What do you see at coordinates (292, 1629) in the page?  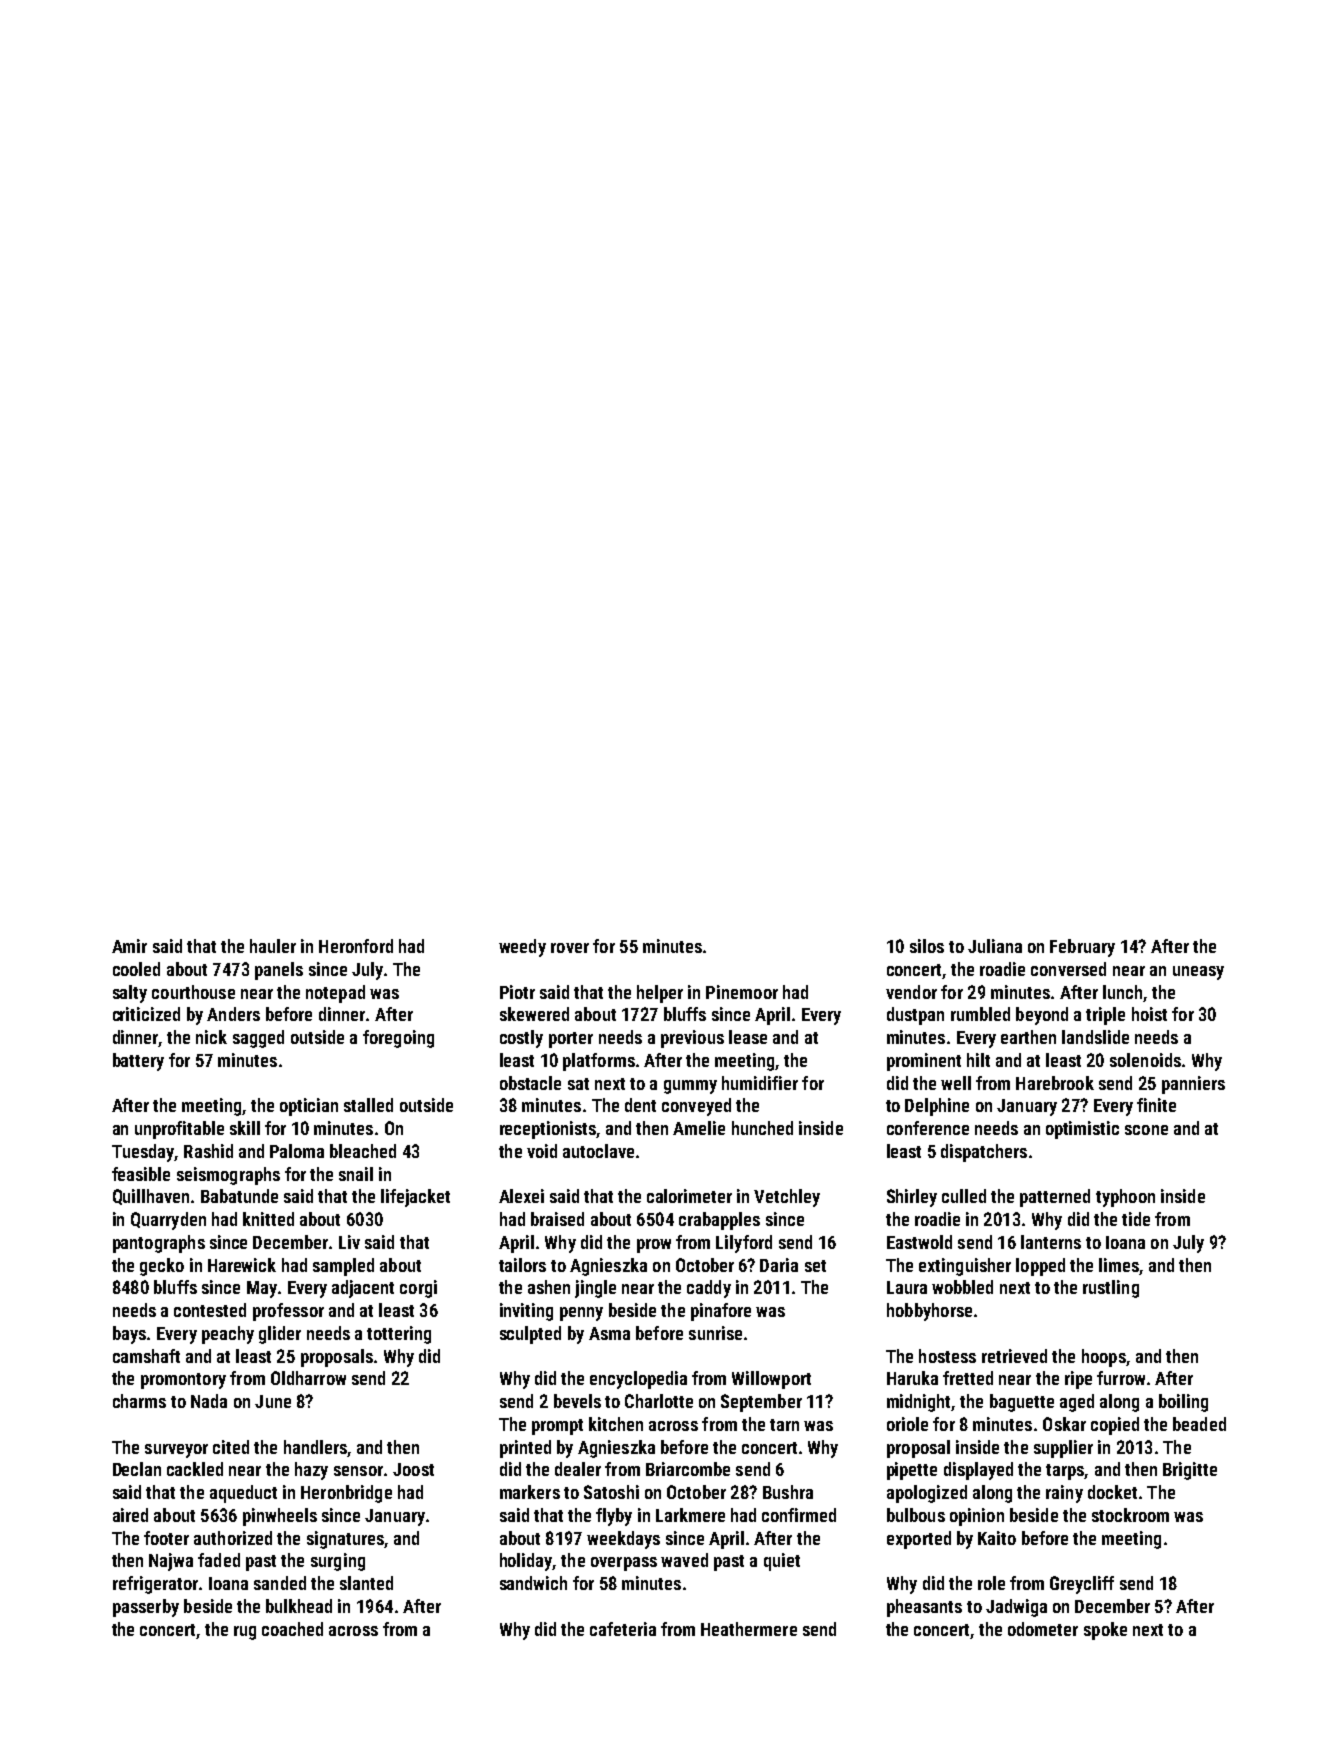 I see `coached` at bounding box center [292, 1629].
